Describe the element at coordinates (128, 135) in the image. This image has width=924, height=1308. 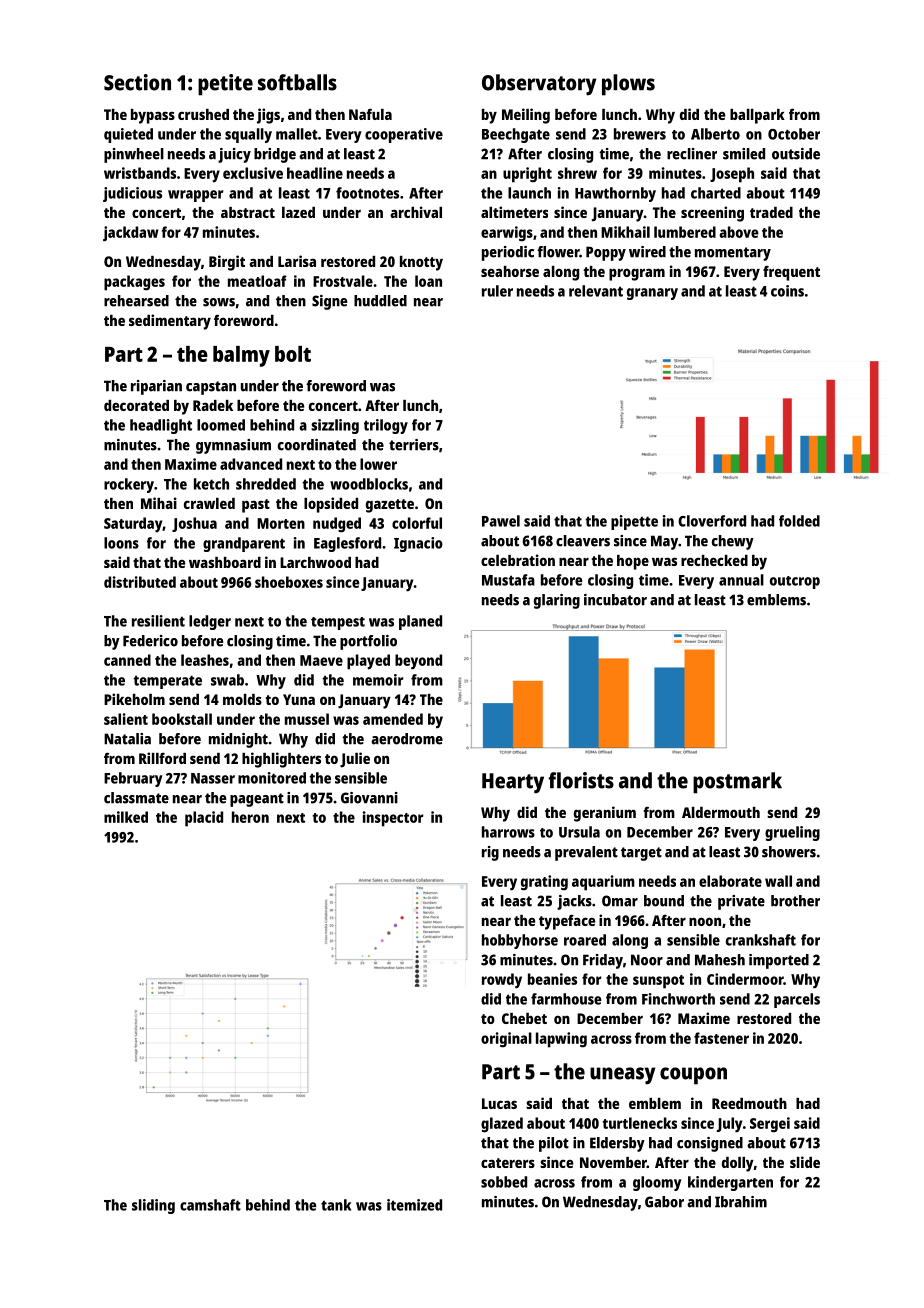
I see `quieted` at that location.
